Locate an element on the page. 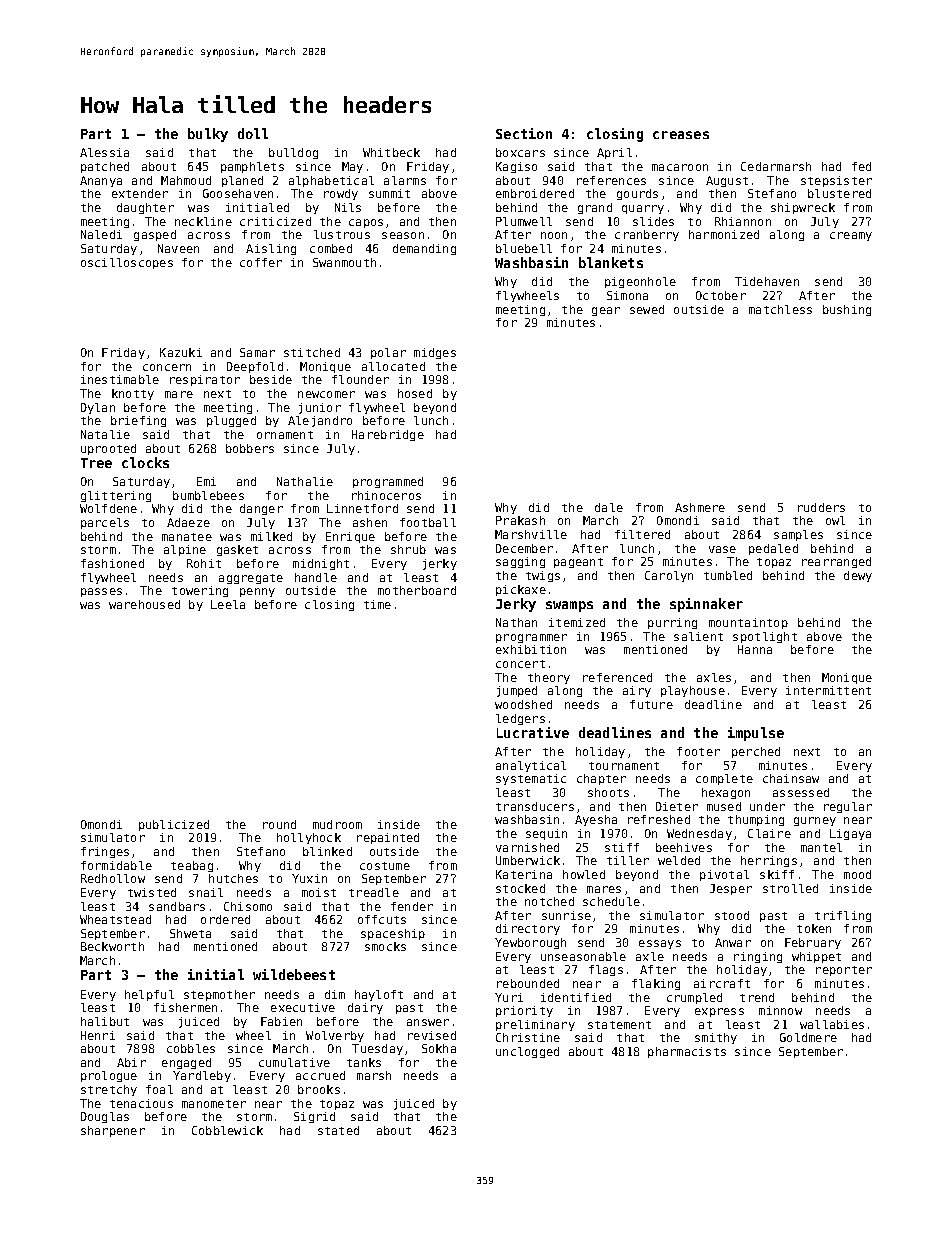  bushing is located at coordinates (847, 310).
